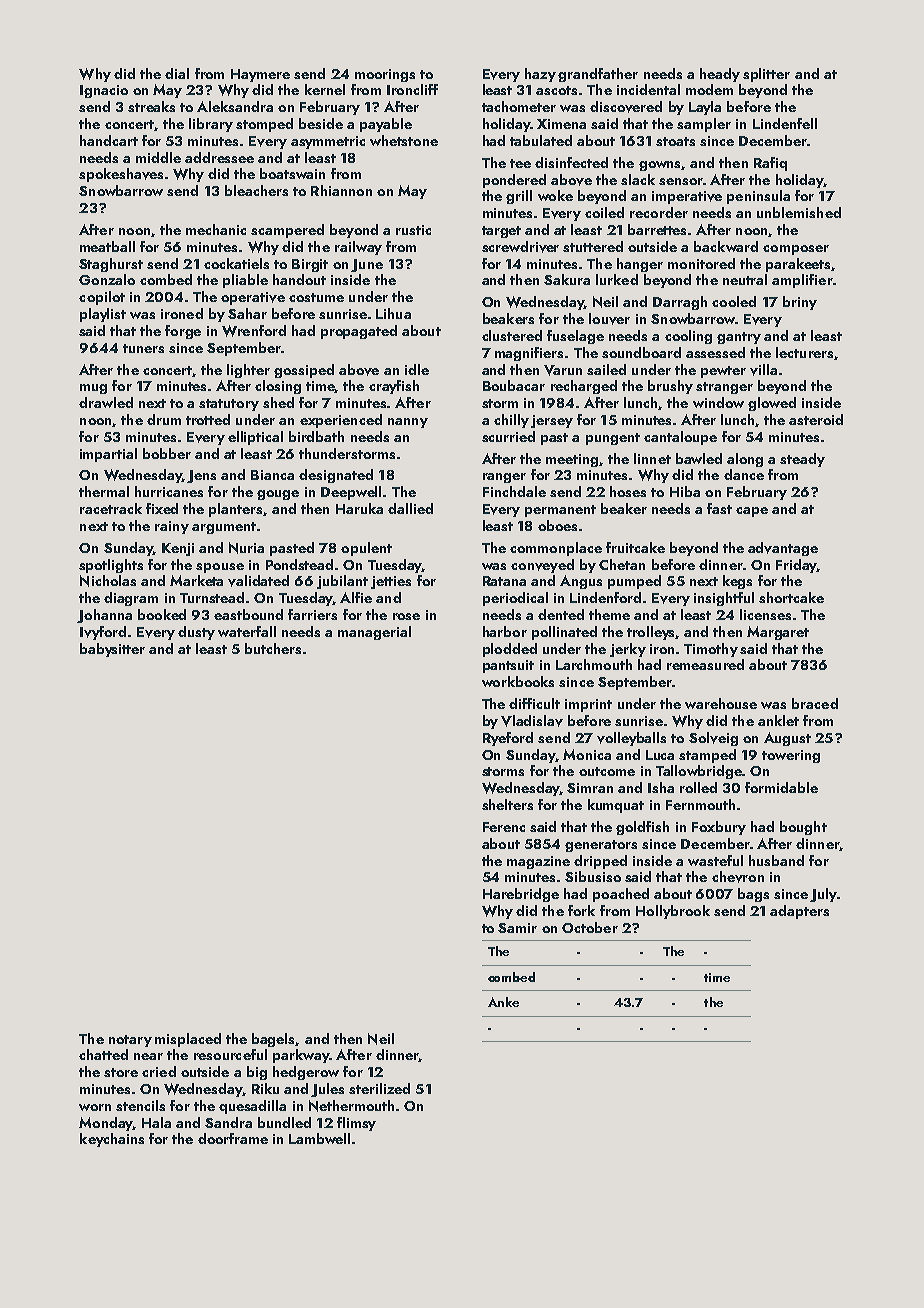  What do you see at coordinates (106, 402) in the document?
I see `drawled` at bounding box center [106, 402].
